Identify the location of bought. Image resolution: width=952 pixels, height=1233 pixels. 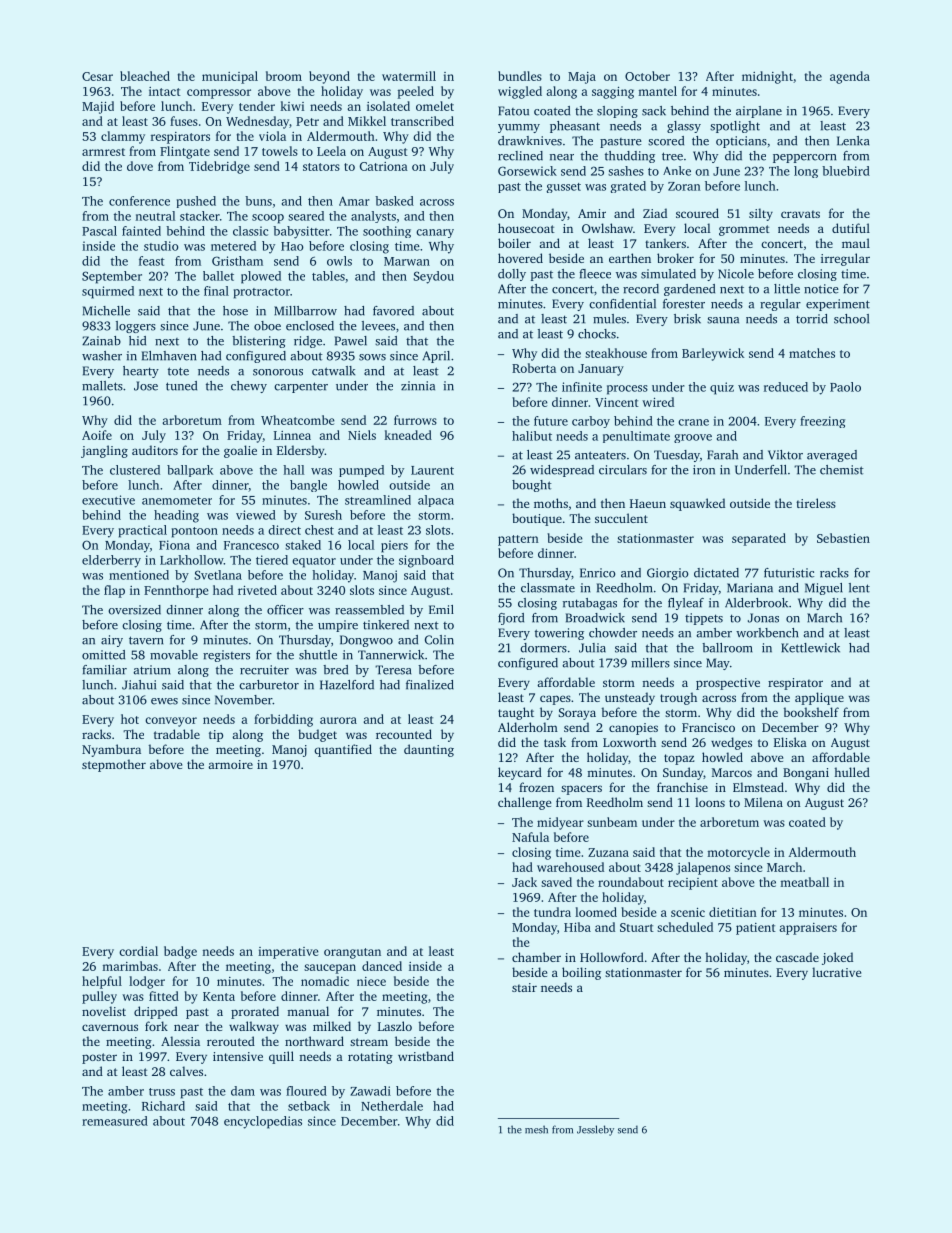
(532, 486).
